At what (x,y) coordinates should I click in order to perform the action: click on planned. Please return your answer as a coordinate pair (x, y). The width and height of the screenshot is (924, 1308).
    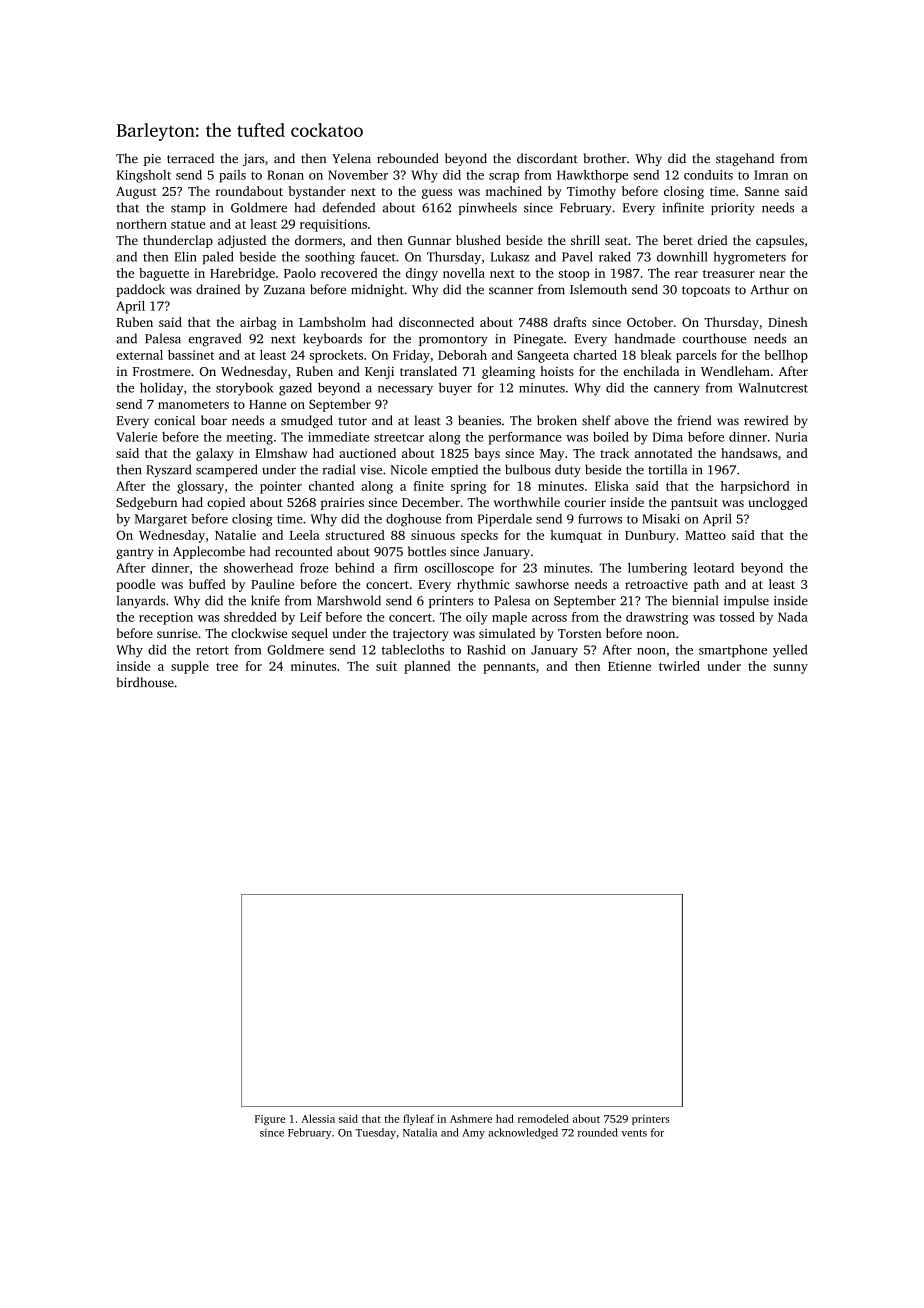
    Looking at the image, I should click on (427, 667).
